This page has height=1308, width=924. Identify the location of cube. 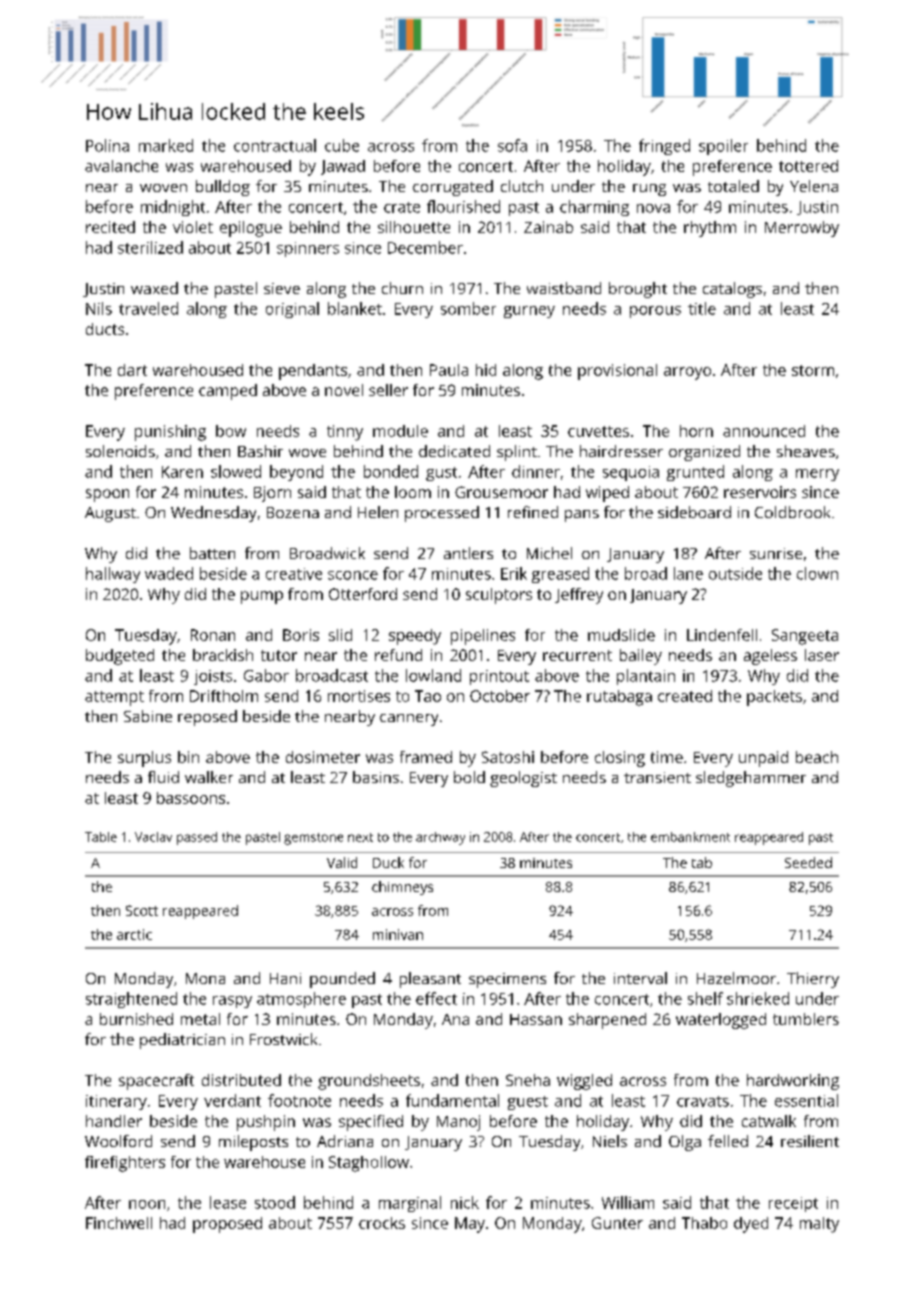
(342, 145).
